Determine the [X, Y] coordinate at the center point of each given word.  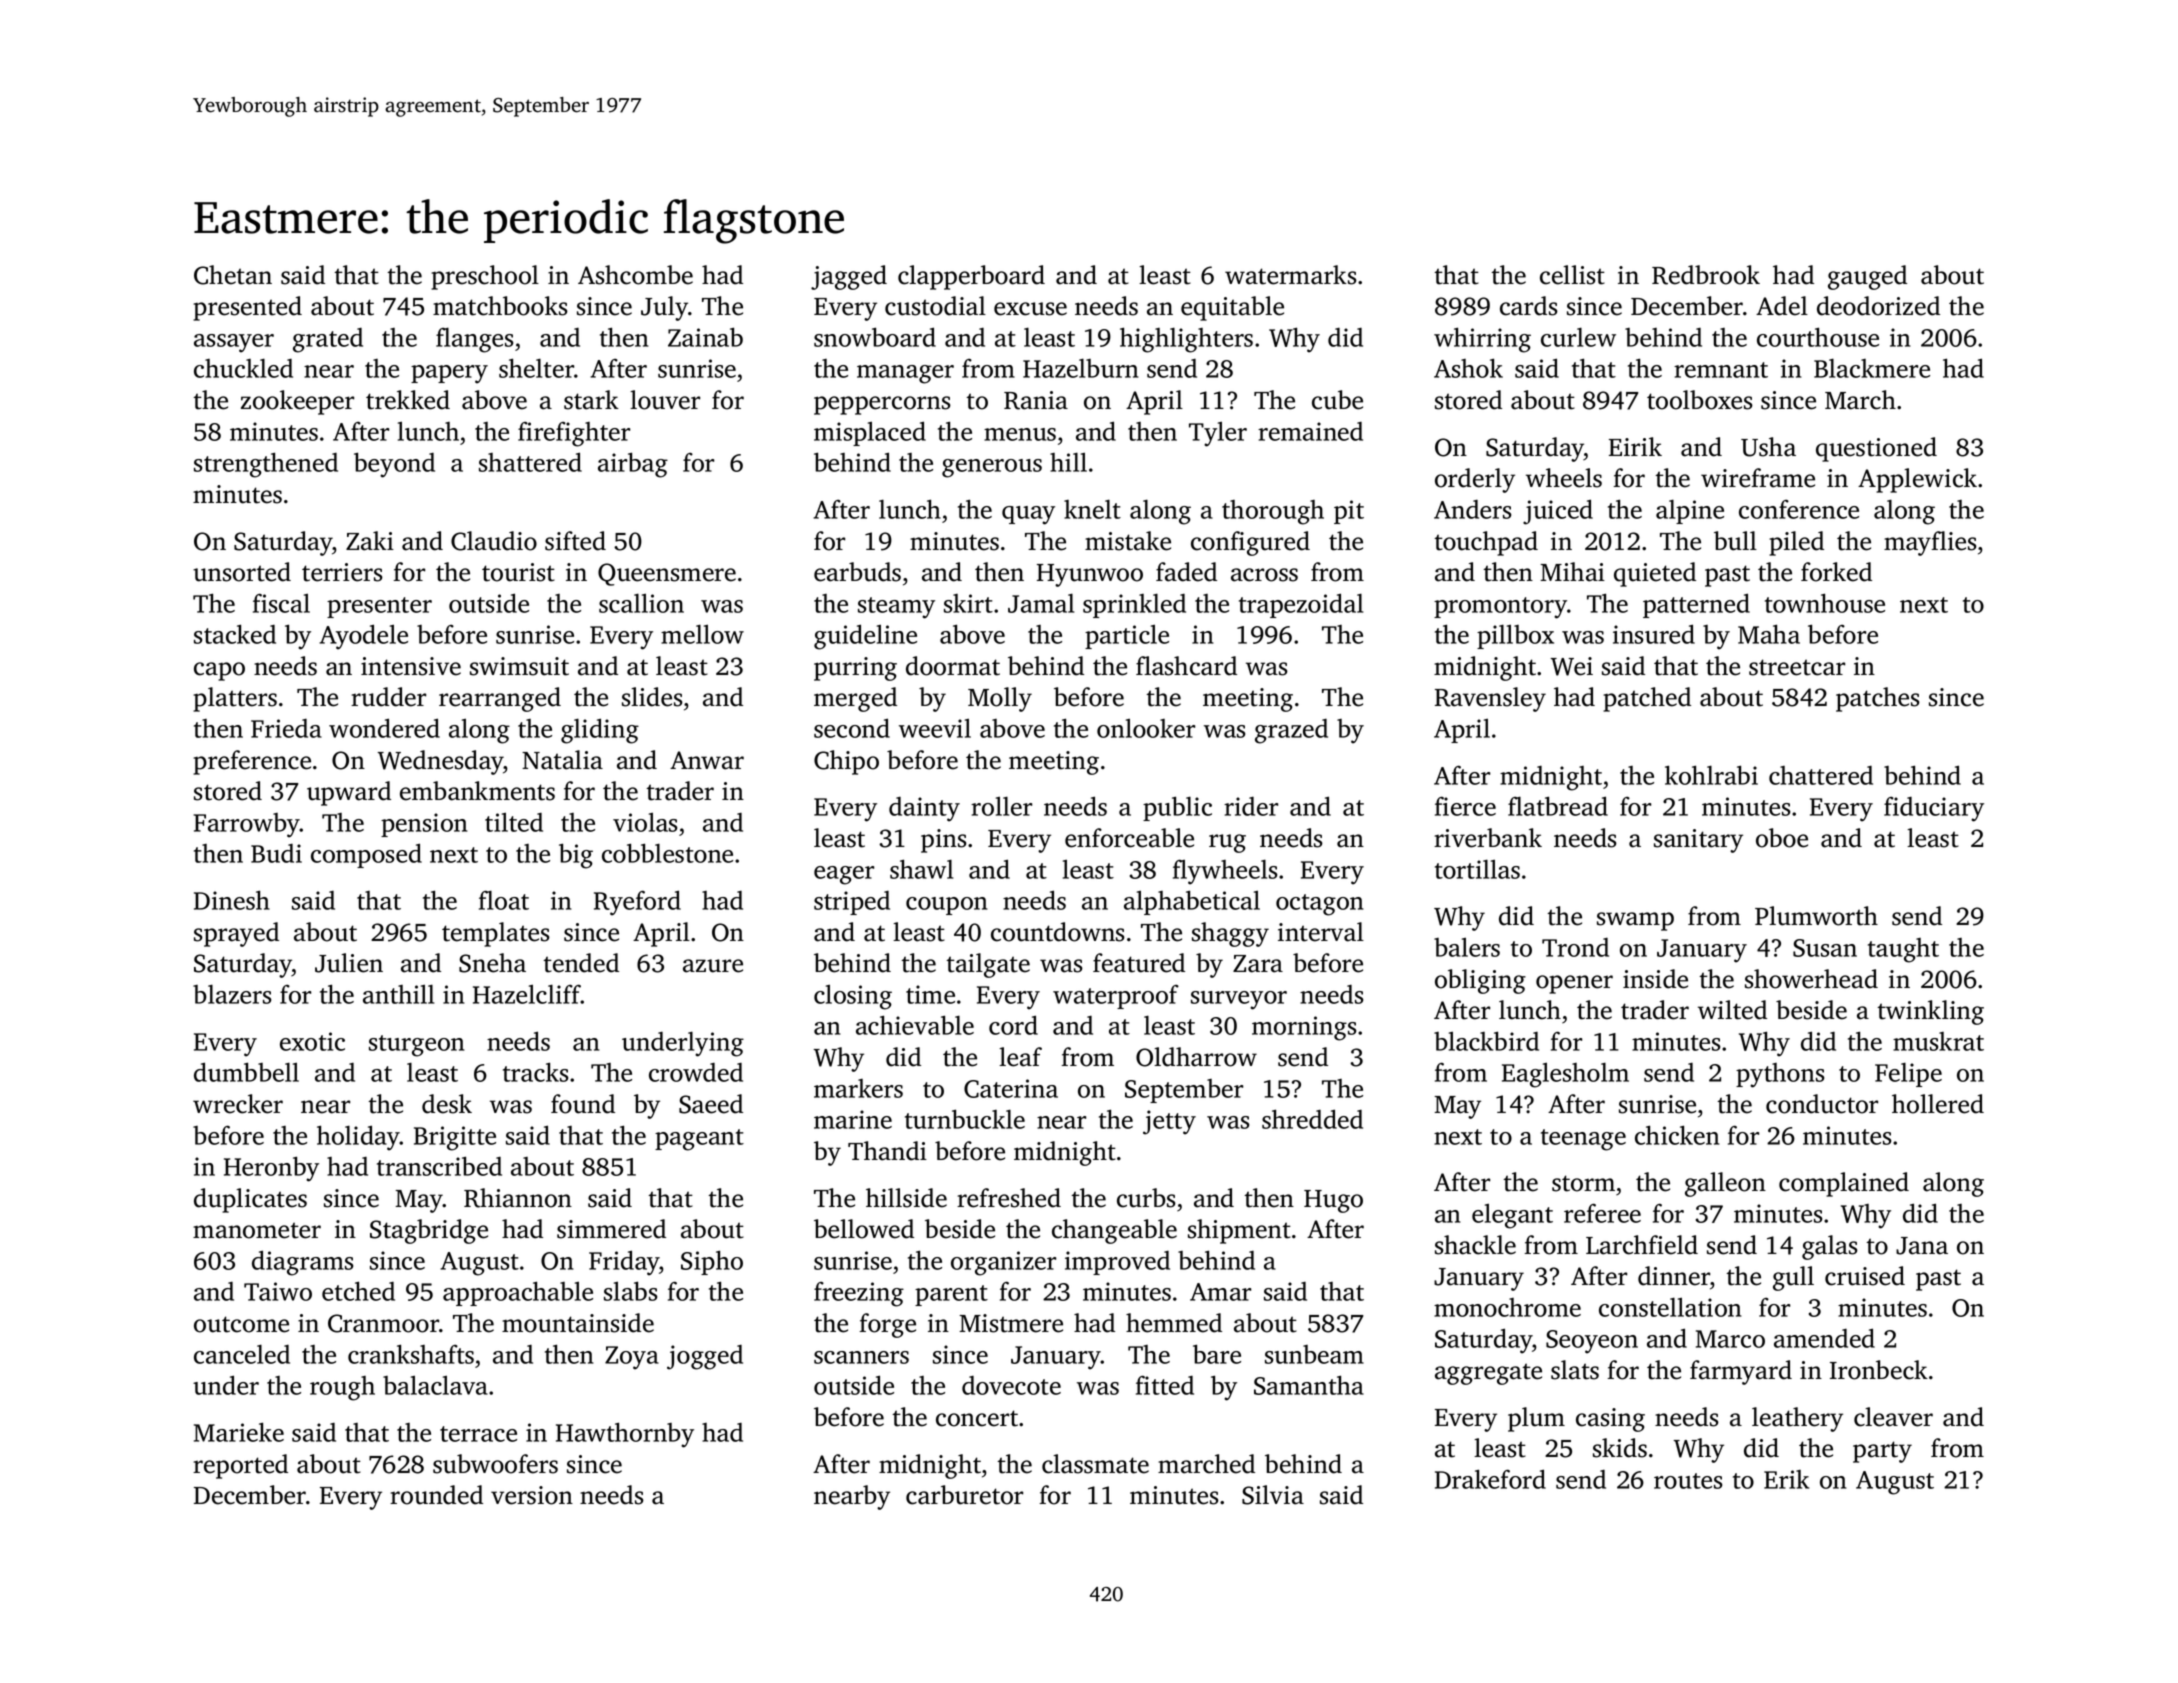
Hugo [1333, 1201]
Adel [1782, 306]
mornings [1304, 1028]
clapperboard [971, 277]
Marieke [239, 1432]
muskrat [1938, 1041]
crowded [696, 1072]
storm [1583, 1183]
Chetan [233, 275]
